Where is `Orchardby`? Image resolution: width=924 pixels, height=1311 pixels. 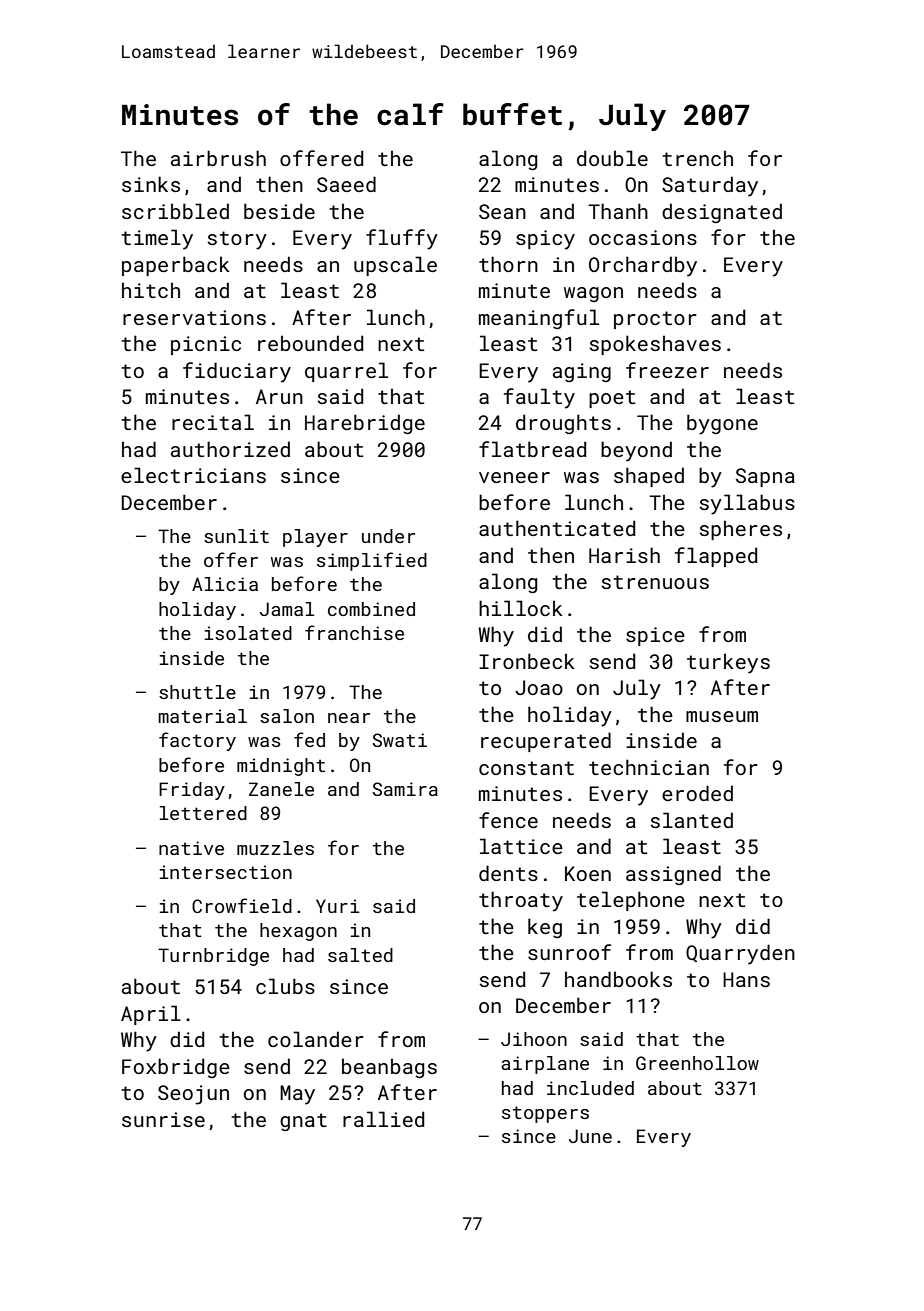
Orchardby is located at coordinates (643, 266).
